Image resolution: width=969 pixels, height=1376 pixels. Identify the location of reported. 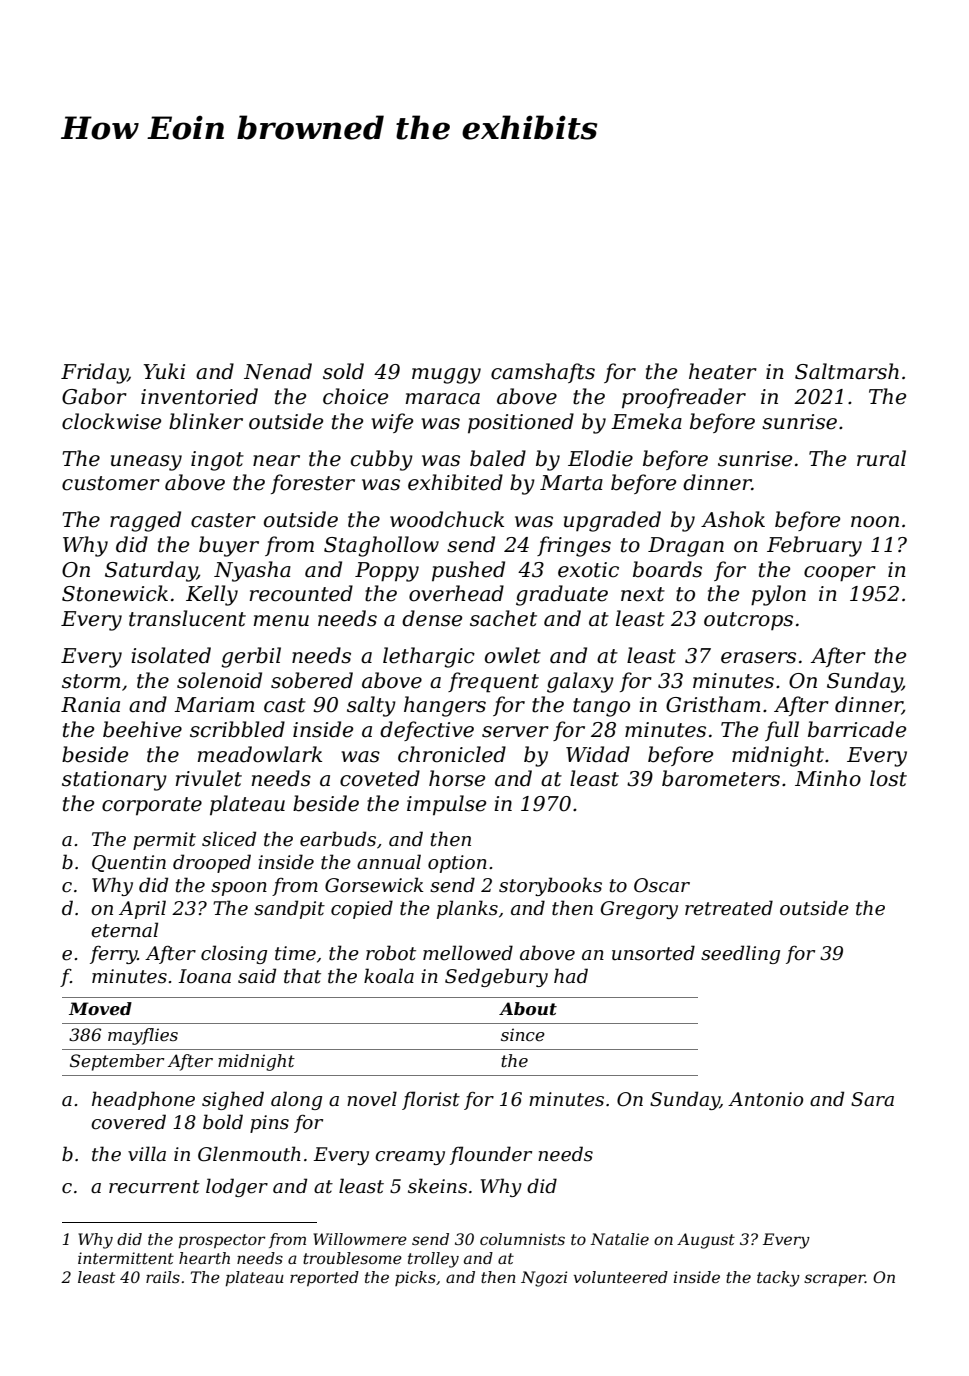
(324, 1279).
